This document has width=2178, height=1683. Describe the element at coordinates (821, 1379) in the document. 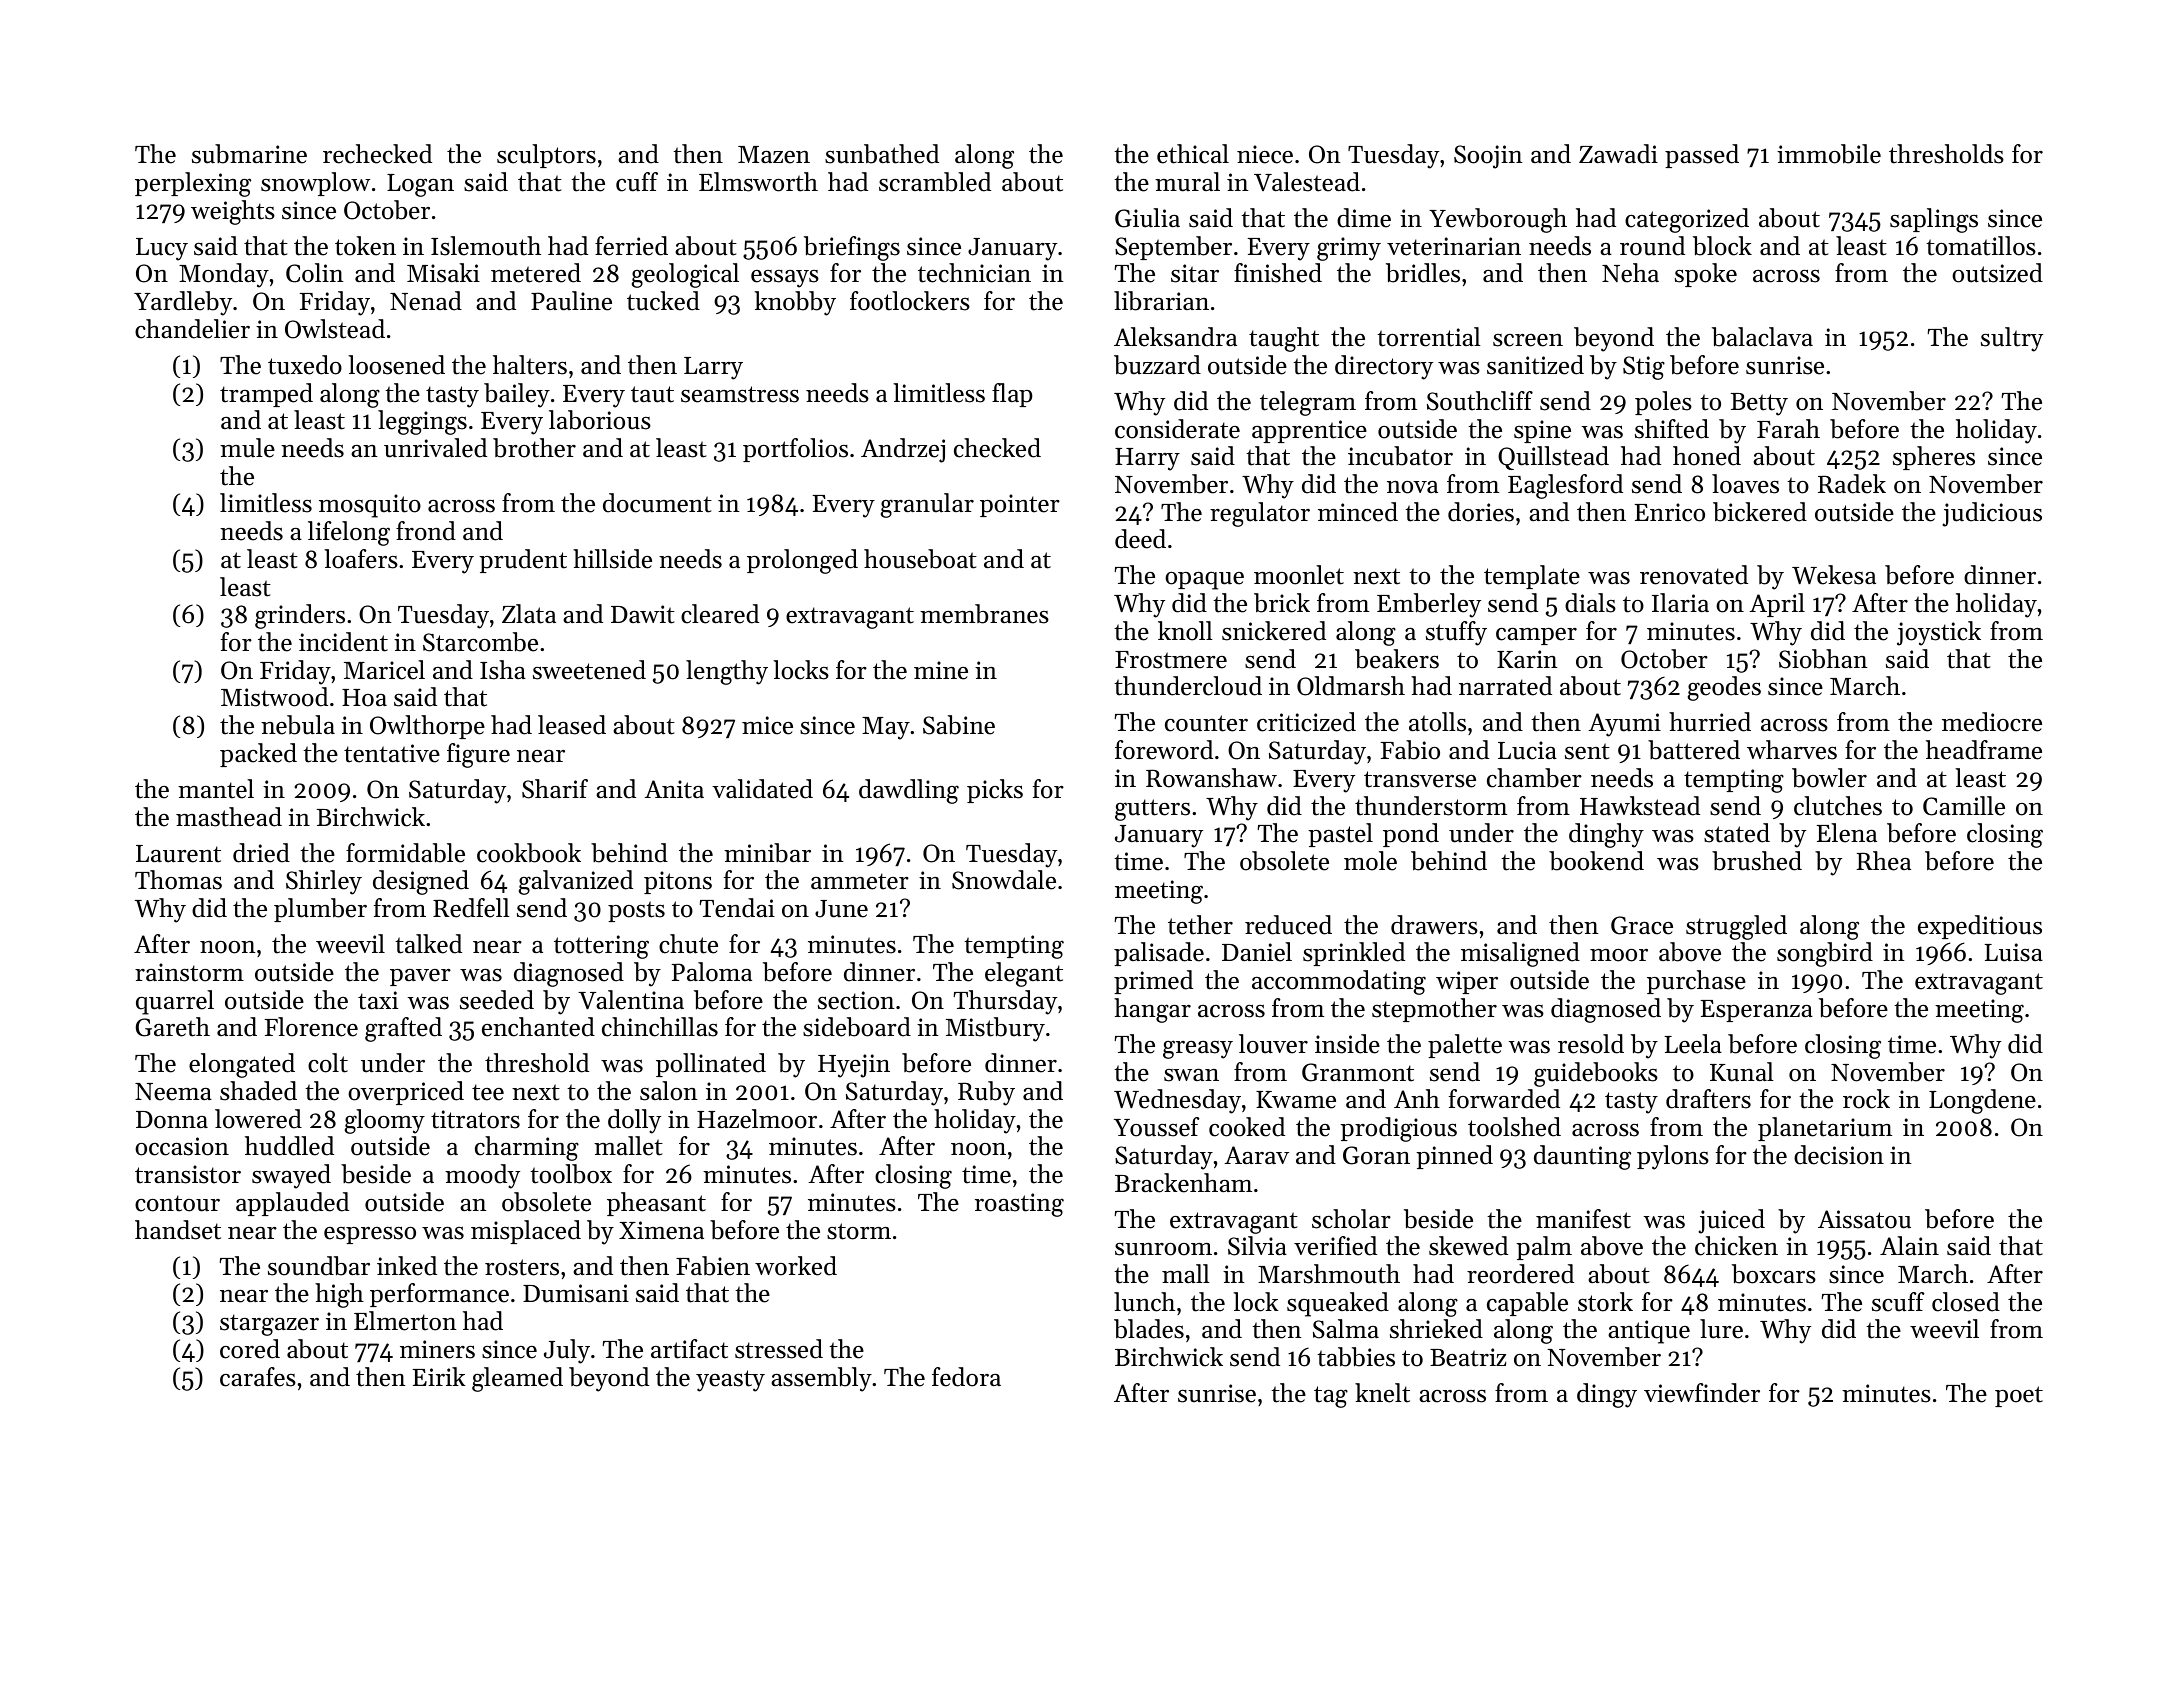

I see `assembly` at that location.
